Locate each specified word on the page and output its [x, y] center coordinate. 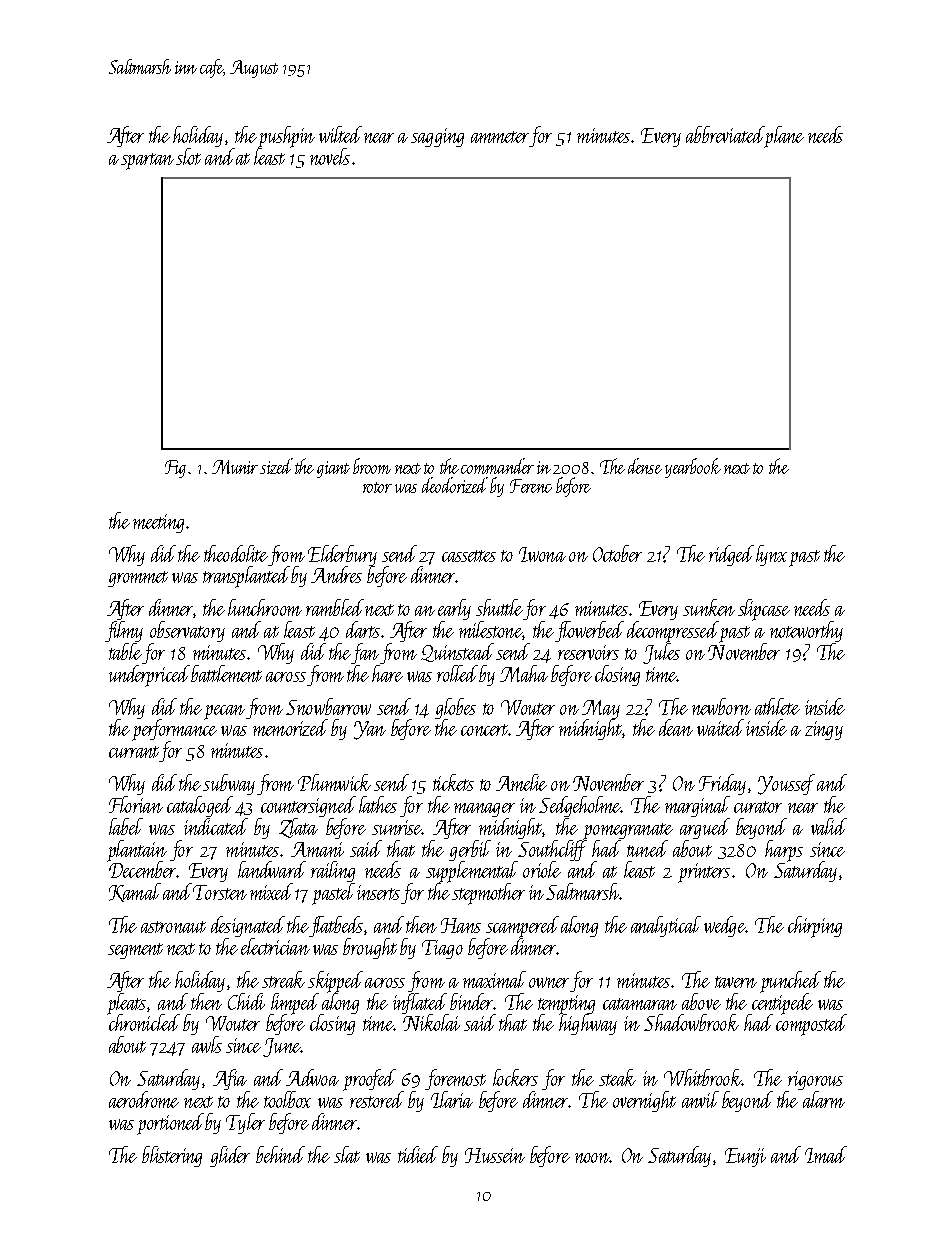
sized [276, 466]
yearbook [693, 468]
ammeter [500, 137]
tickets [453, 782]
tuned [647, 848]
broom [372, 466]
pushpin [286, 137]
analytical [666, 926]
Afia [230, 1079]
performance [174, 730]
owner [549, 982]
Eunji [745, 1157]
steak [617, 1077]
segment [135, 951]
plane [784, 137]
